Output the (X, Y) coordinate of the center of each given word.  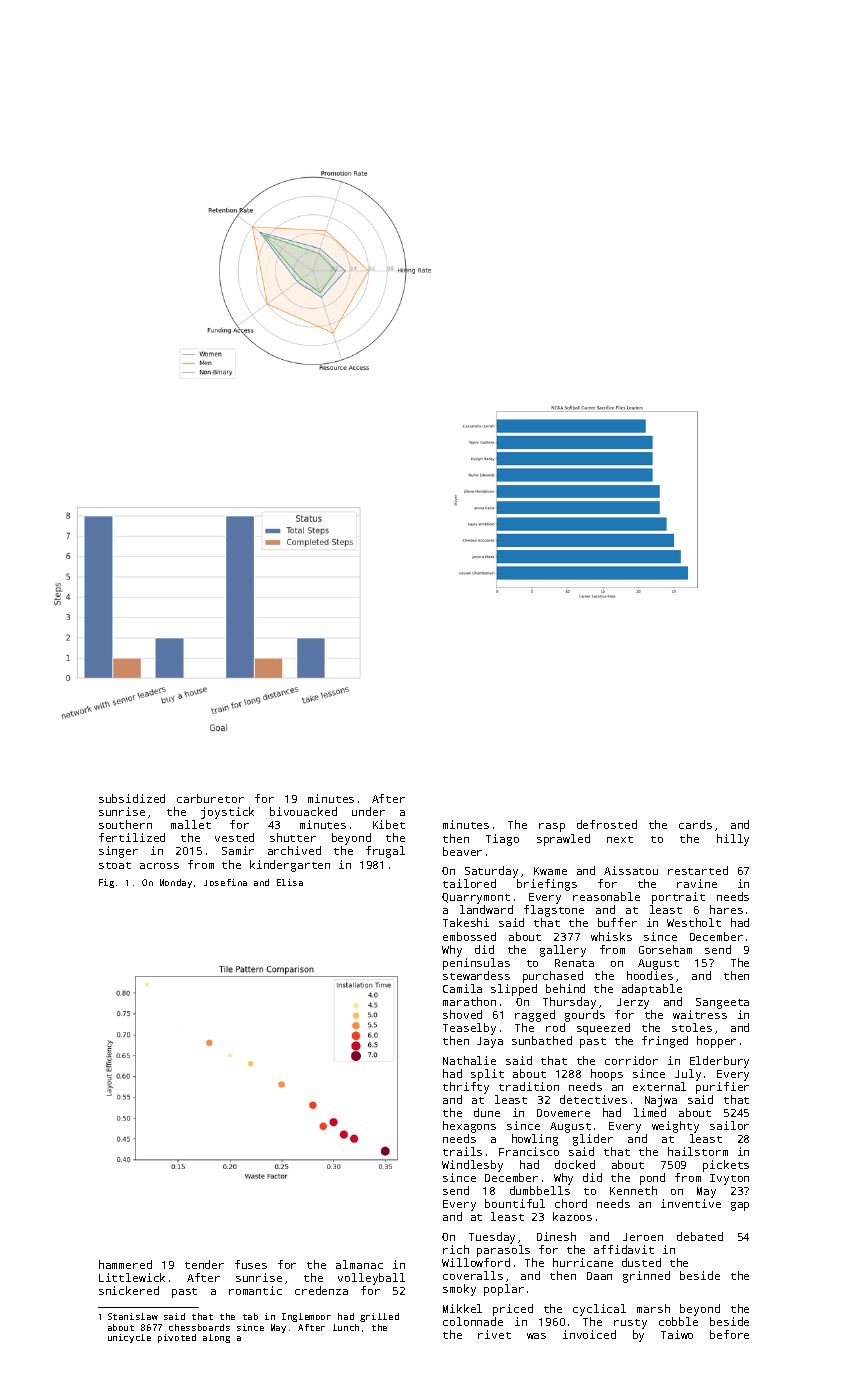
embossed (469, 936)
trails (462, 1151)
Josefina (225, 882)
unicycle (129, 1338)
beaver (462, 851)
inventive (691, 1203)
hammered (125, 1264)
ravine (697, 883)
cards (695, 824)
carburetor (210, 798)
